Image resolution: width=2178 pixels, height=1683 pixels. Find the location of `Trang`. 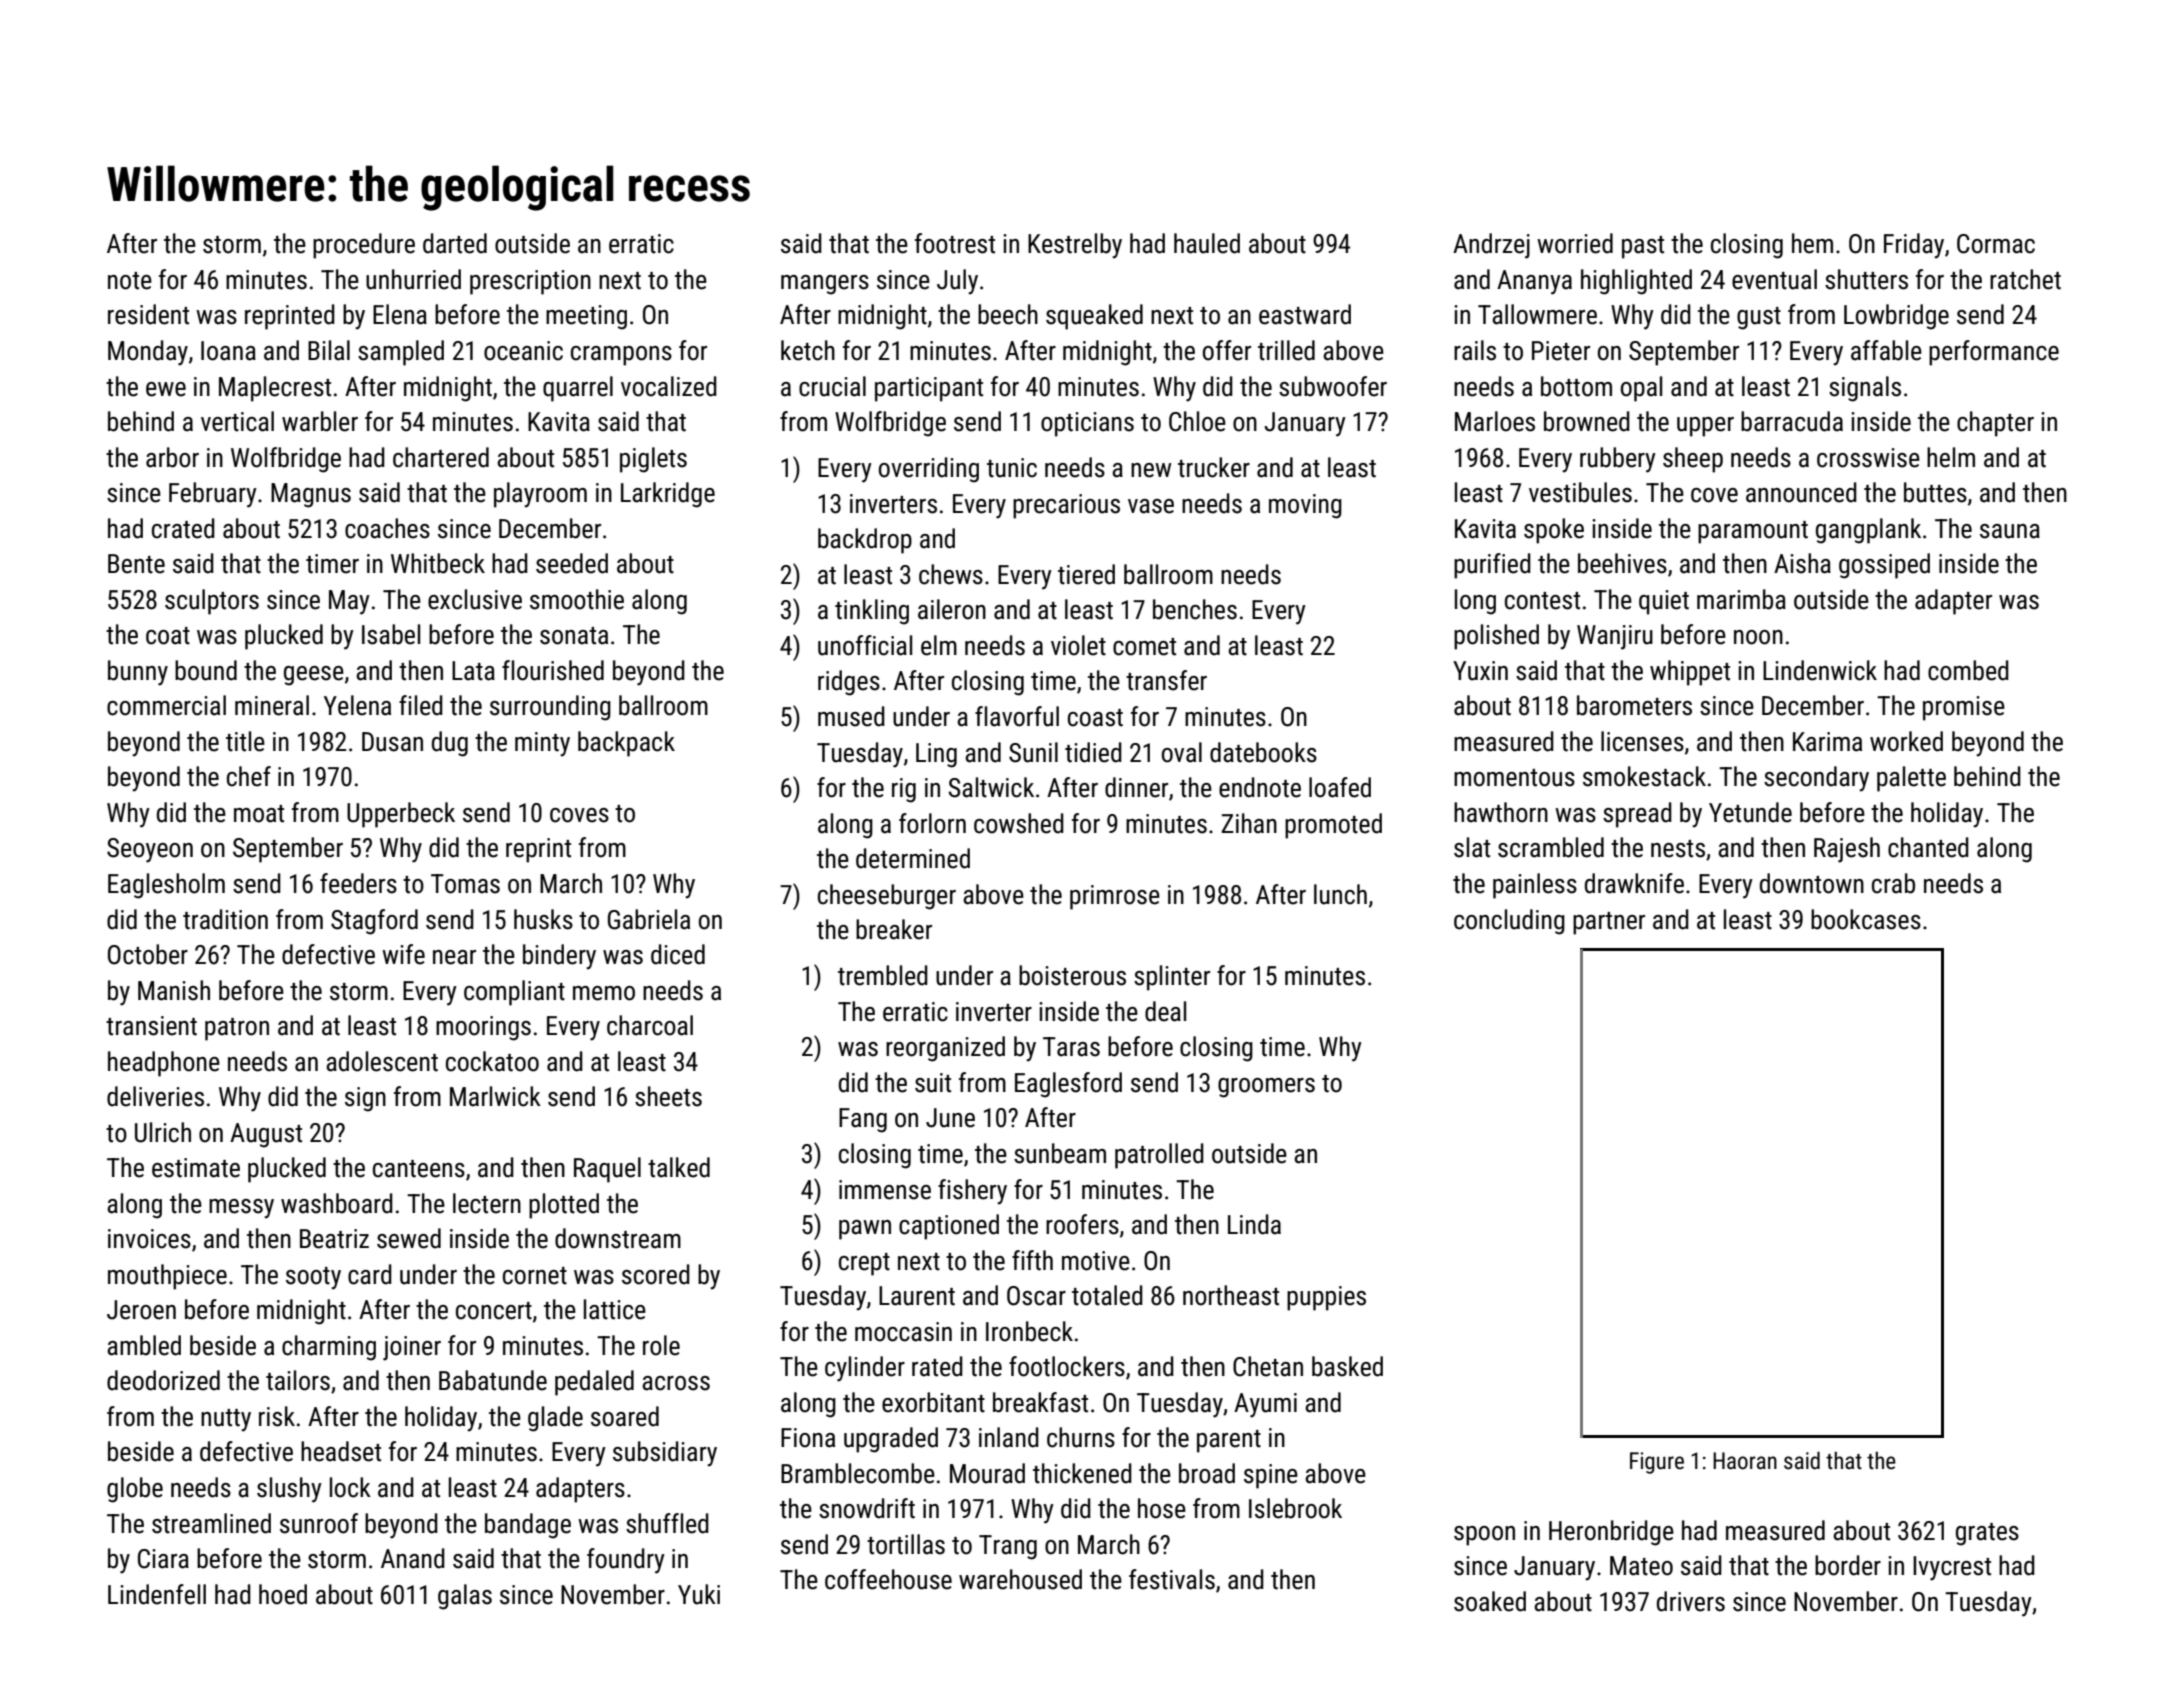

Trang is located at coordinates (1008, 1547).
